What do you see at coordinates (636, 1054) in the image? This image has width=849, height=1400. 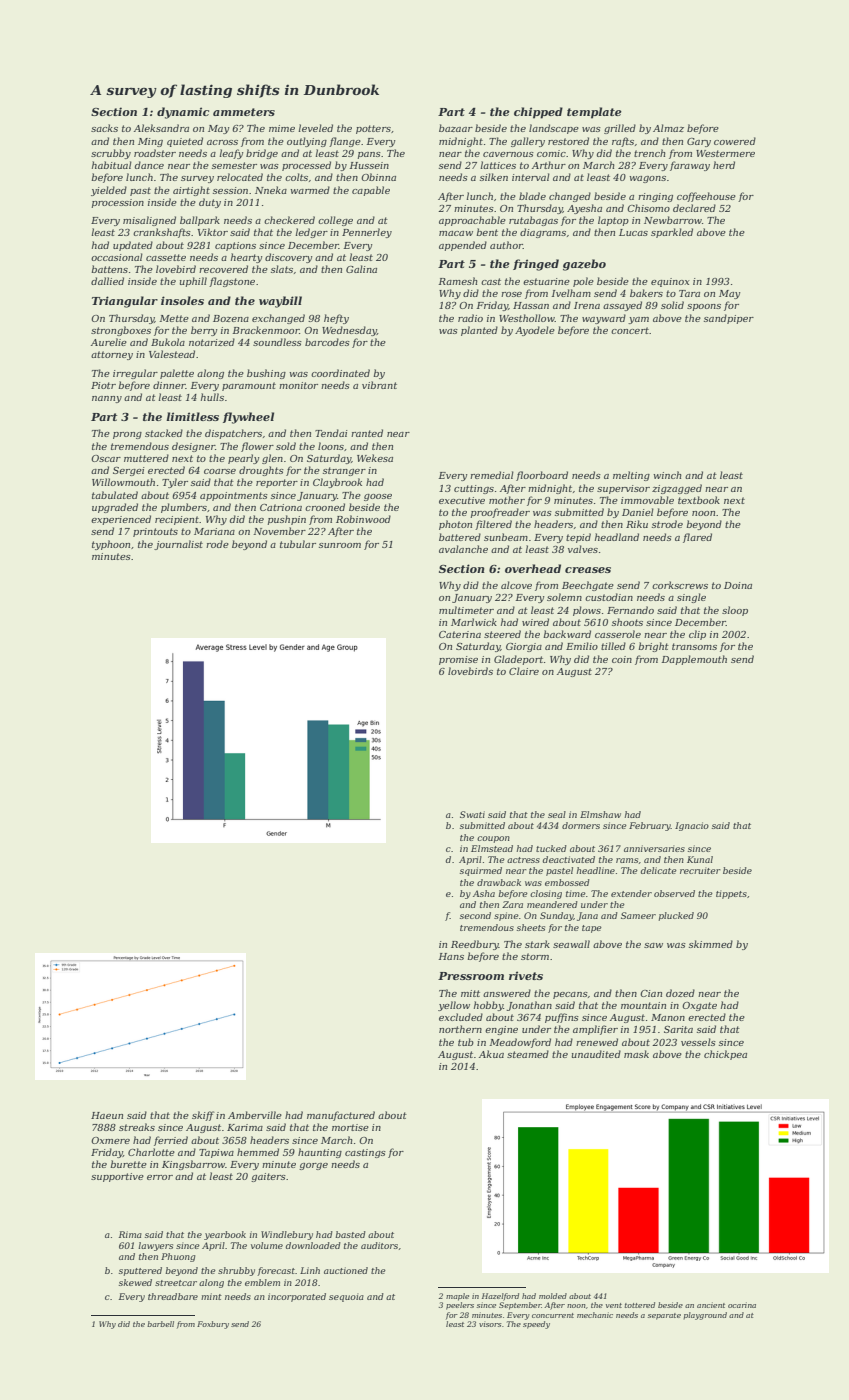 I see `mask` at bounding box center [636, 1054].
